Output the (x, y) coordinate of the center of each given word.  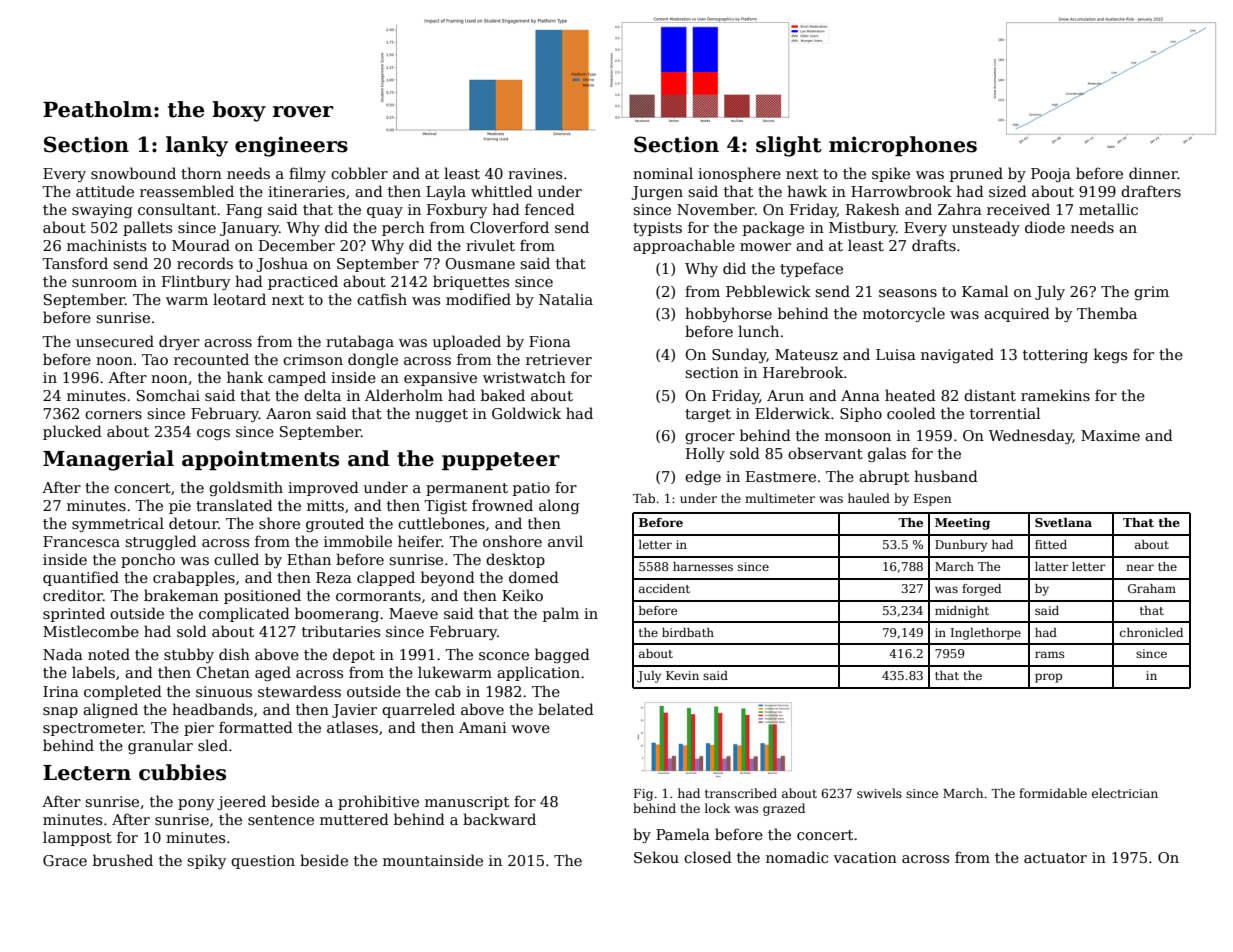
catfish (382, 299)
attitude (105, 191)
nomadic (797, 857)
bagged (562, 655)
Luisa (896, 354)
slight (789, 146)
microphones (903, 146)
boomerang (337, 614)
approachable (684, 246)
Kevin (682, 675)
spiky (206, 861)
